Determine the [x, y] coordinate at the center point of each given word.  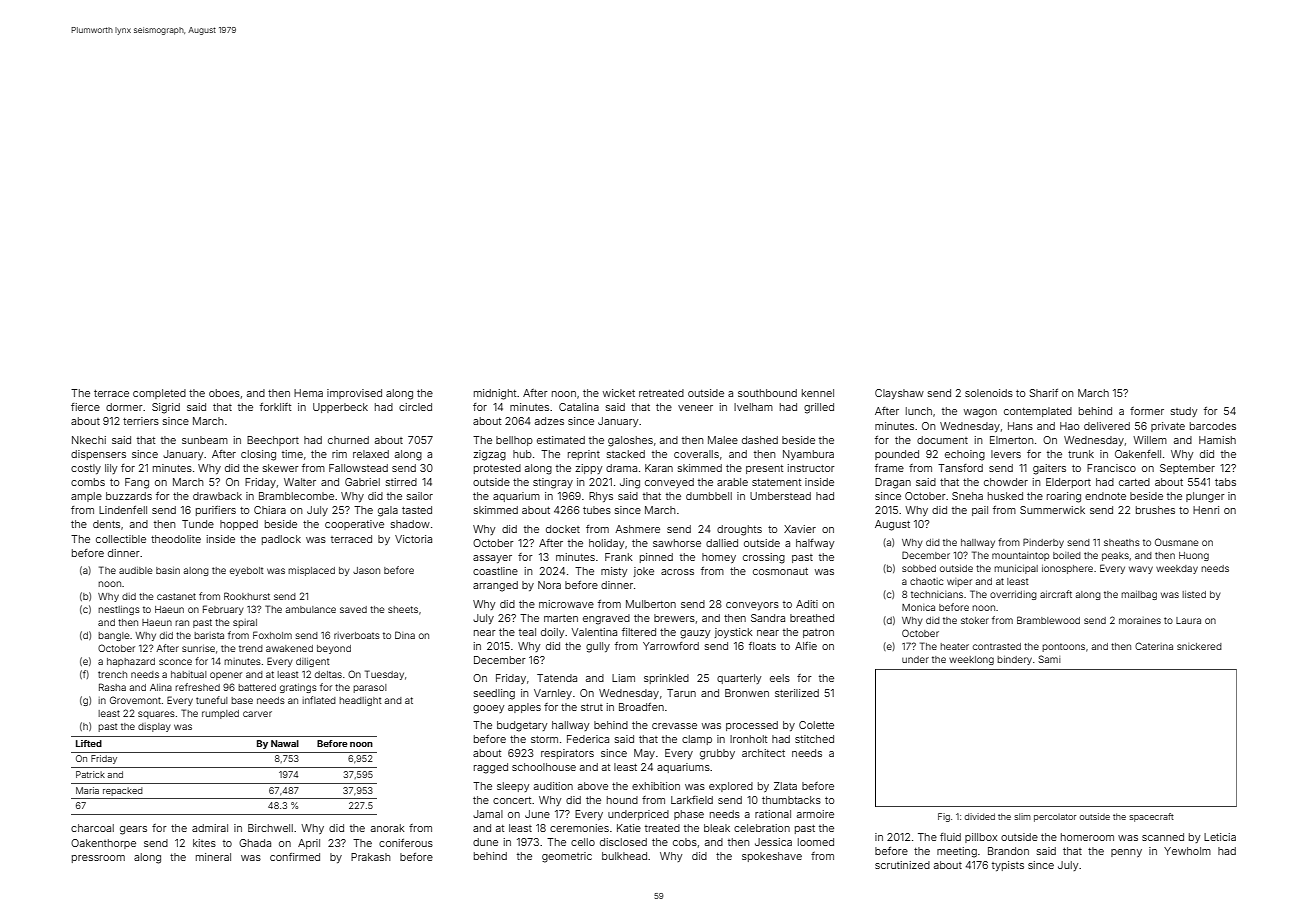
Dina [405, 635]
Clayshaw [899, 394]
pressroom [98, 859]
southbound [767, 393]
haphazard [131, 662]
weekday [1177, 569]
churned [348, 440]
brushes [1155, 510]
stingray [553, 483]
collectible [121, 539]
